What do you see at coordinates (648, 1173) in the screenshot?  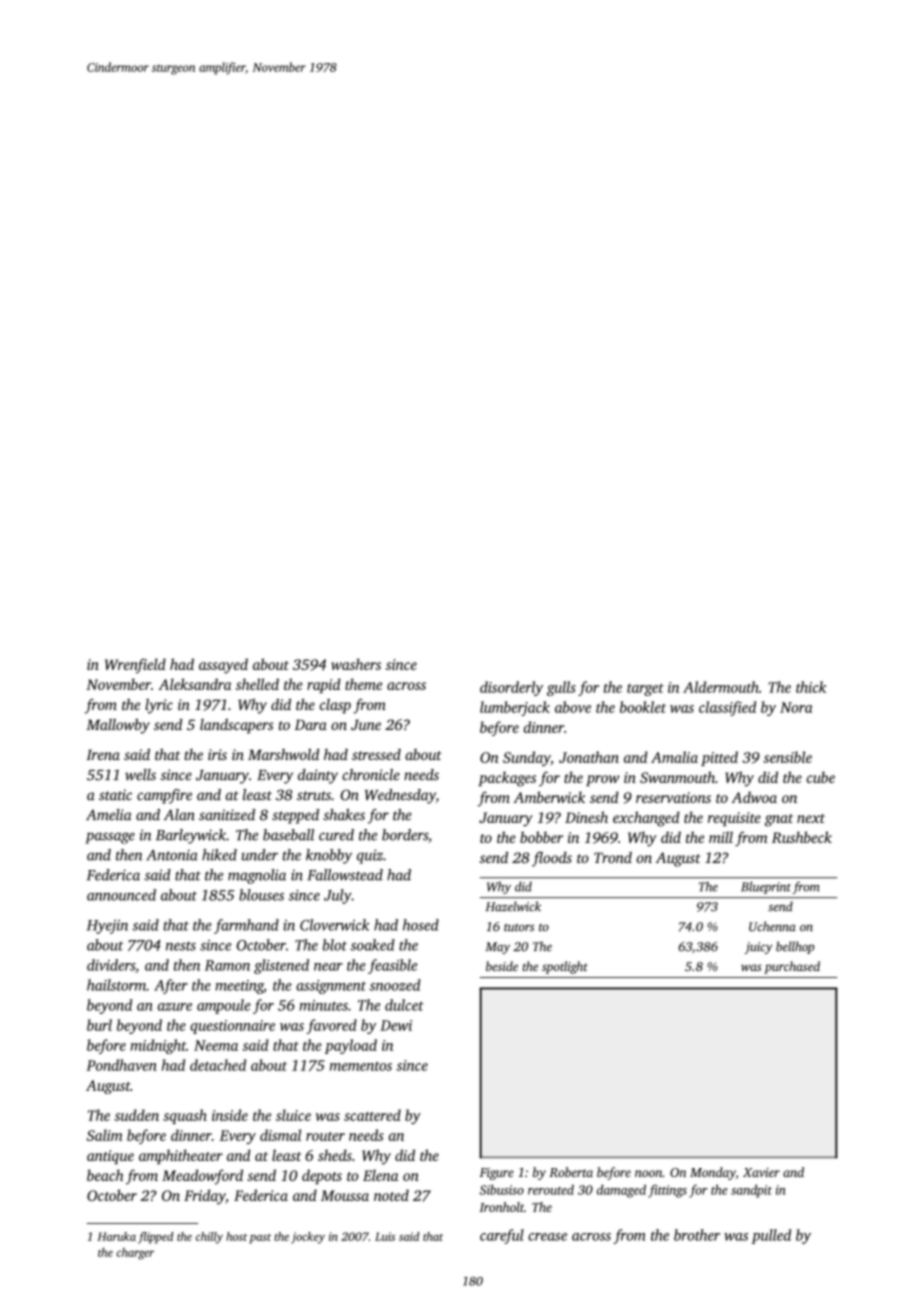 I see `noon` at bounding box center [648, 1173].
